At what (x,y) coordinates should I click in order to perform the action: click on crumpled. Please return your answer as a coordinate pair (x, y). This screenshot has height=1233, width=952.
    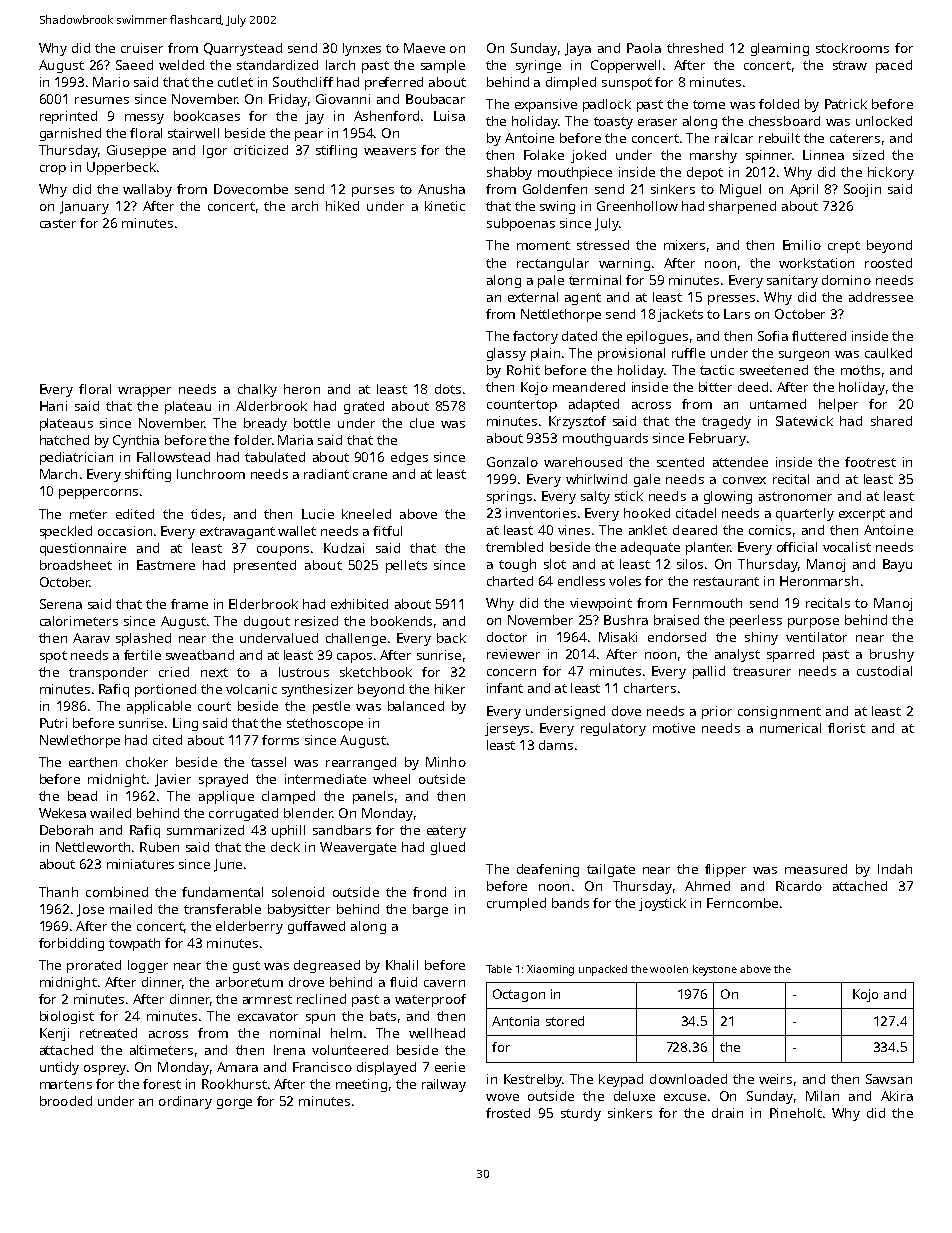
    Looking at the image, I should click on (516, 904).
